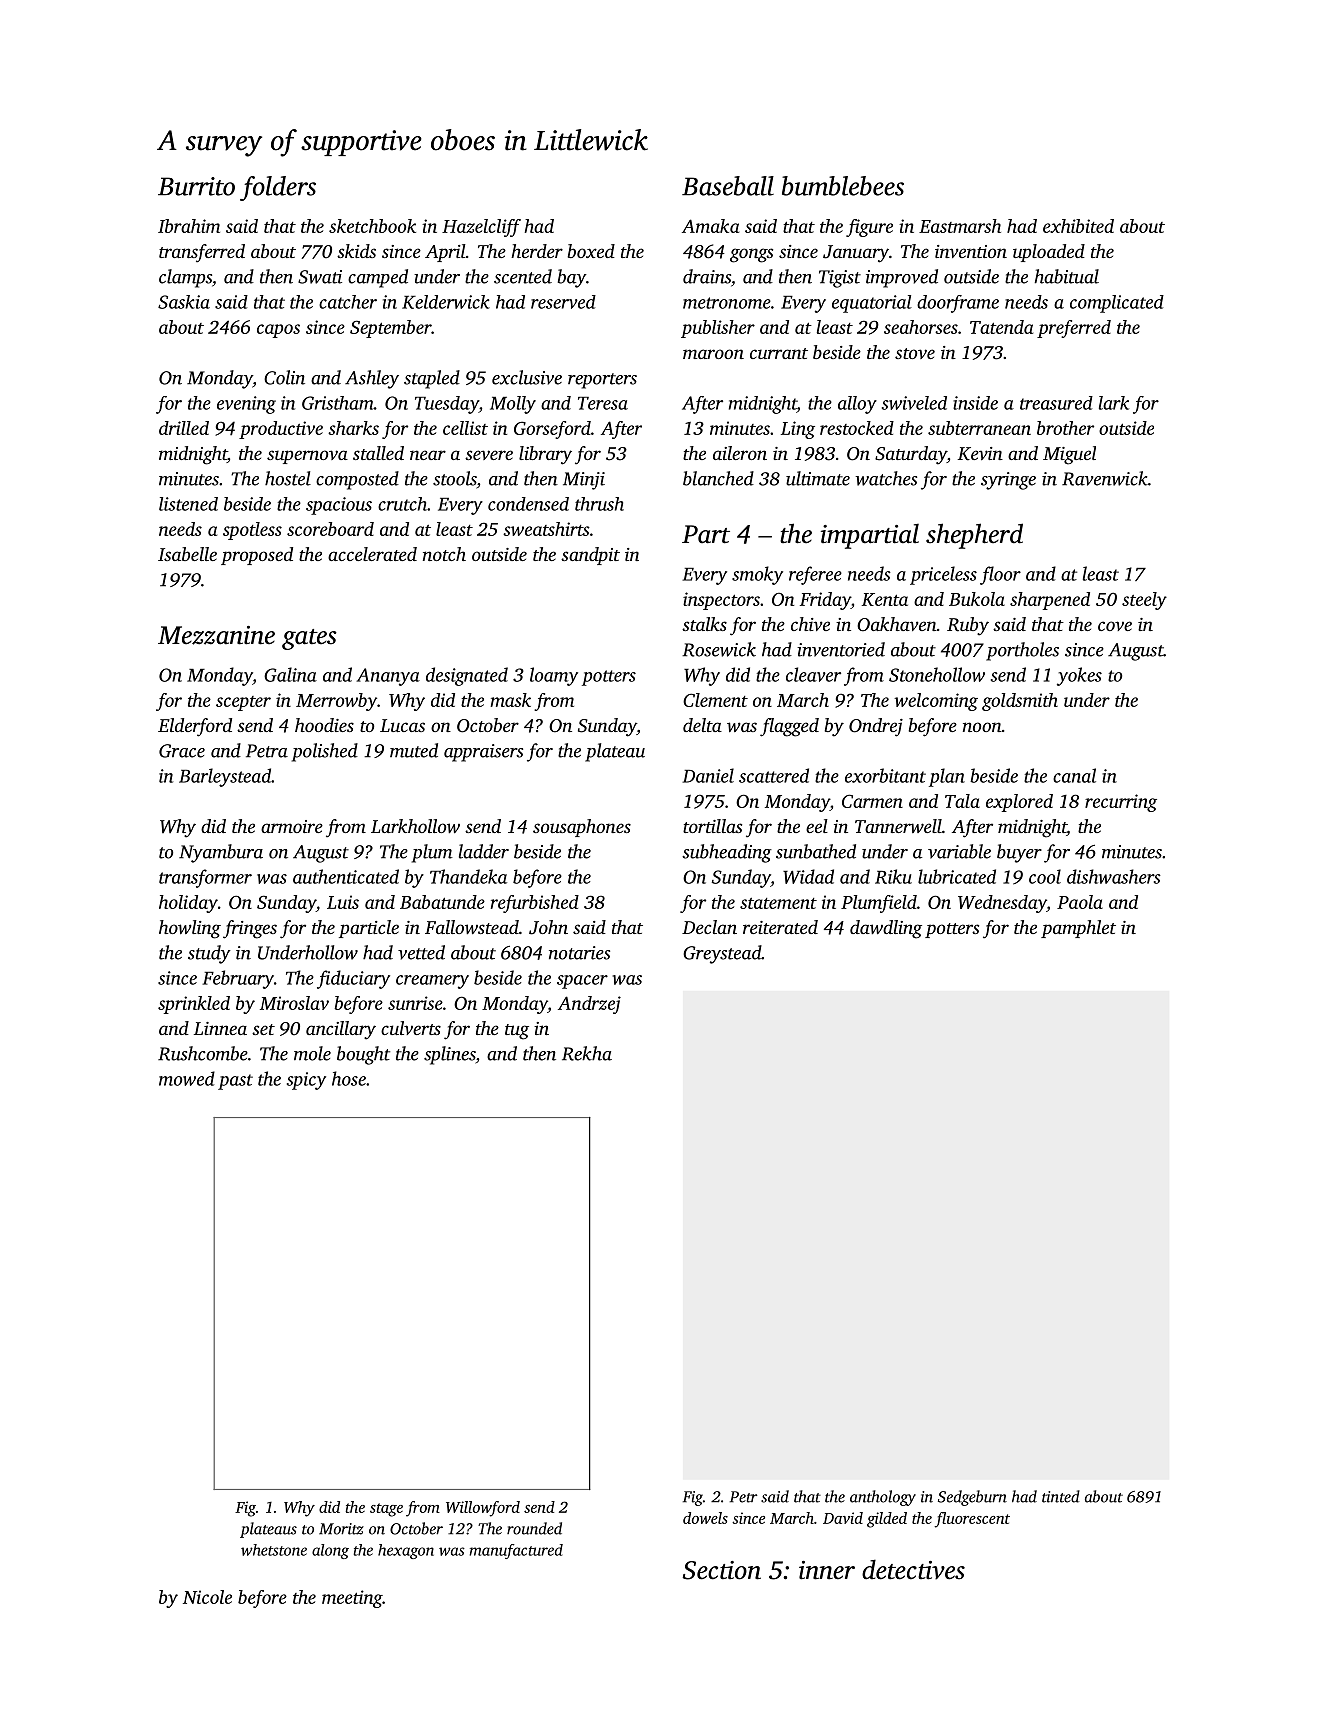 This document has width=1328, height=1718. Describe the element at coordinates (713, 354) in the document. I see `maroon` at that location.
